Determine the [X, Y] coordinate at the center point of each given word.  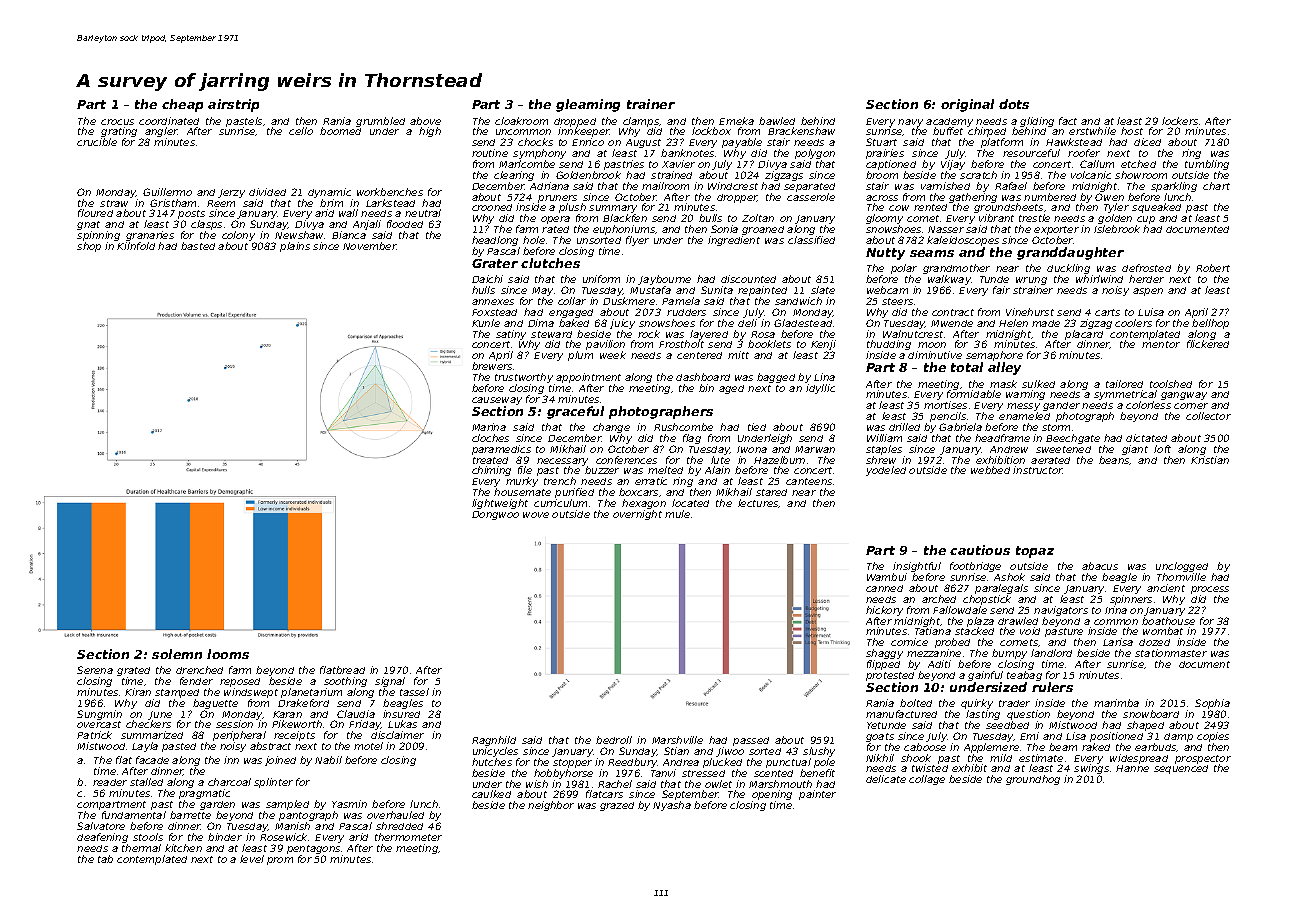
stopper [572, 763]
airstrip [233, 105]
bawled [777, 121]
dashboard [703, 377]
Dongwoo [495, 515]
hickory [884, 611]
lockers [1180, 121]
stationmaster [1171, 653]
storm [1056, 427]
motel [368, 746]
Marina [489, 427]
